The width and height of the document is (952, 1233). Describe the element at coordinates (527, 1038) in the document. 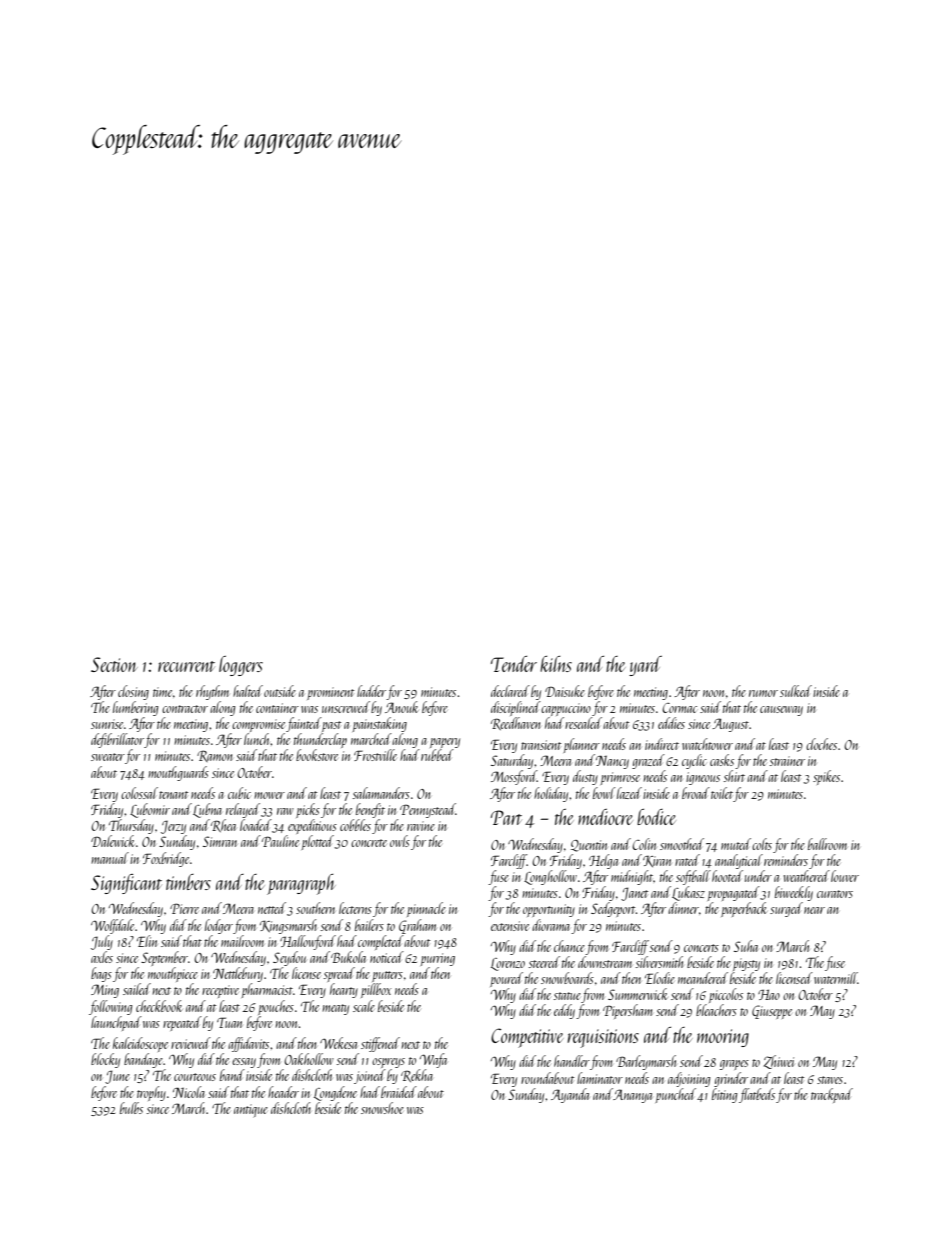

I see `Competitive` at that location.
